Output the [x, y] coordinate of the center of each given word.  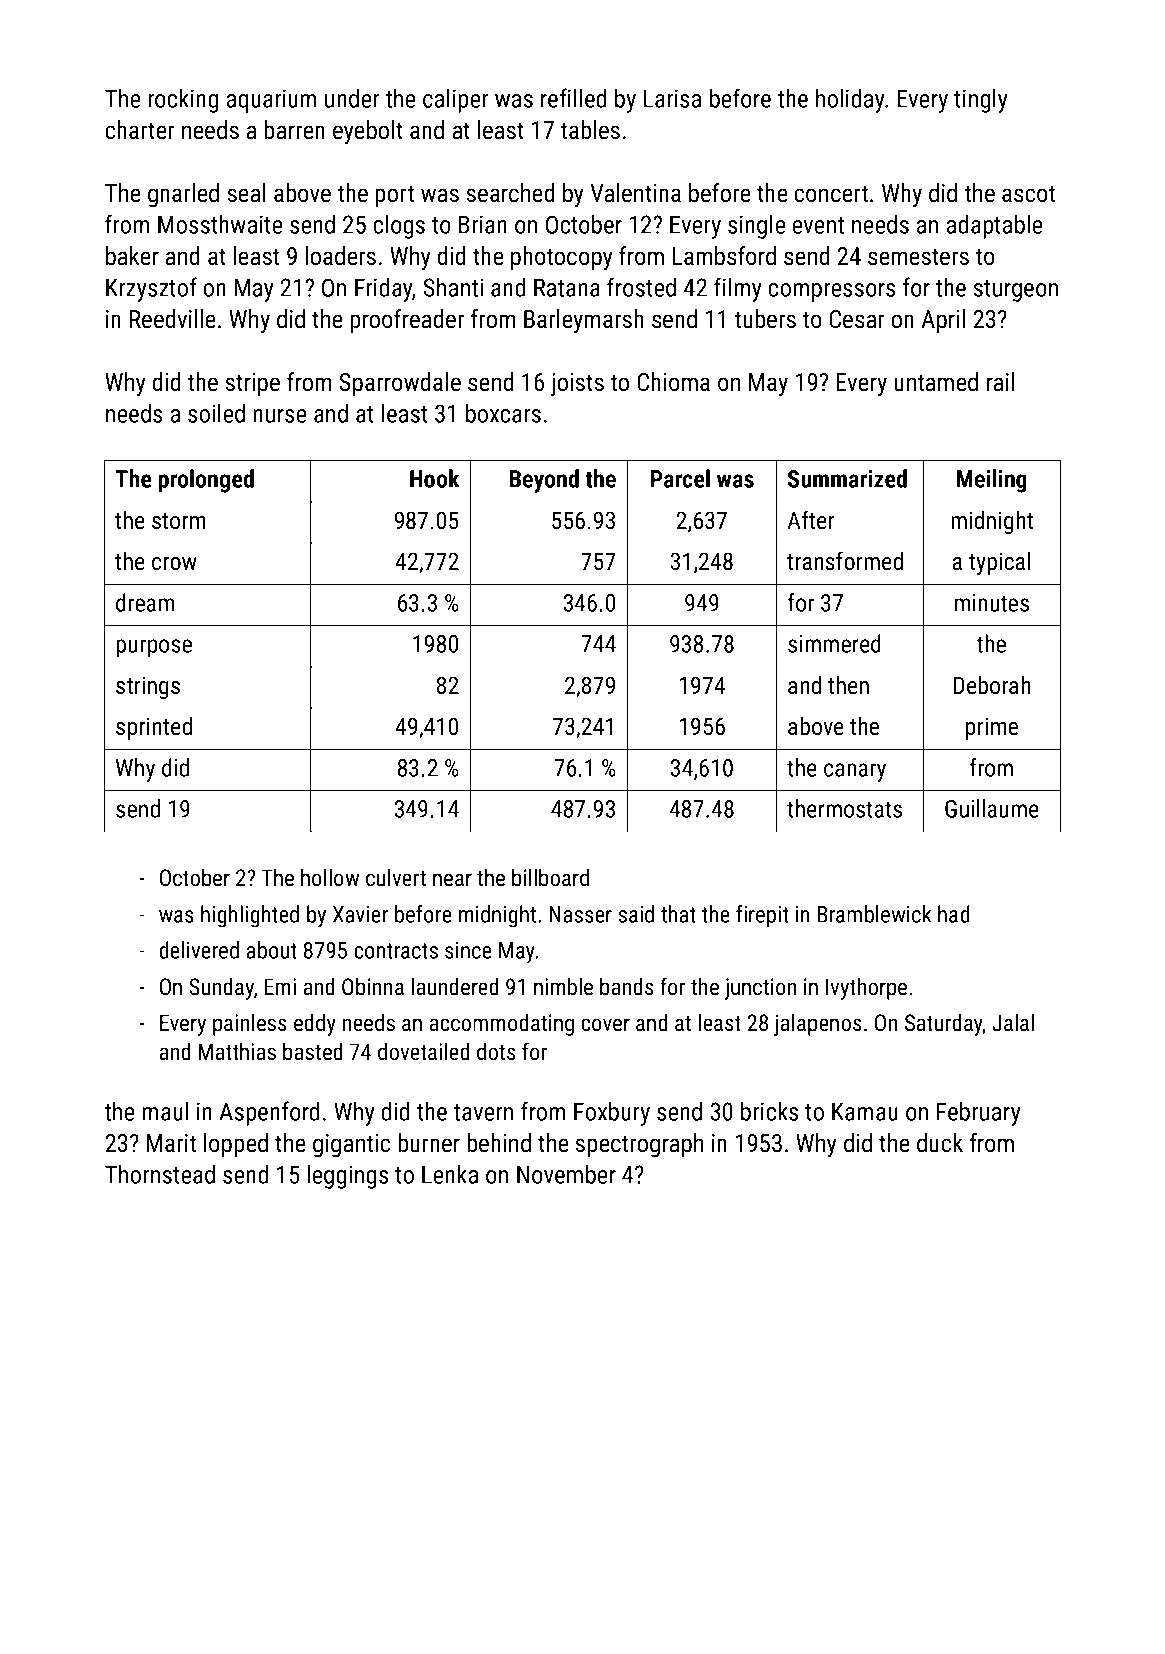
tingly [980, 100]
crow [174, 563]
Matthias [237, 1051]
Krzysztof [151, 289]
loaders [341, 255]
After [811, 519]
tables [590, 129]
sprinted [154, 728]
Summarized [847, 478]
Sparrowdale [400, 384]
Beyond [544, 481]
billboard [550, 877]
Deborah [992, 685]
